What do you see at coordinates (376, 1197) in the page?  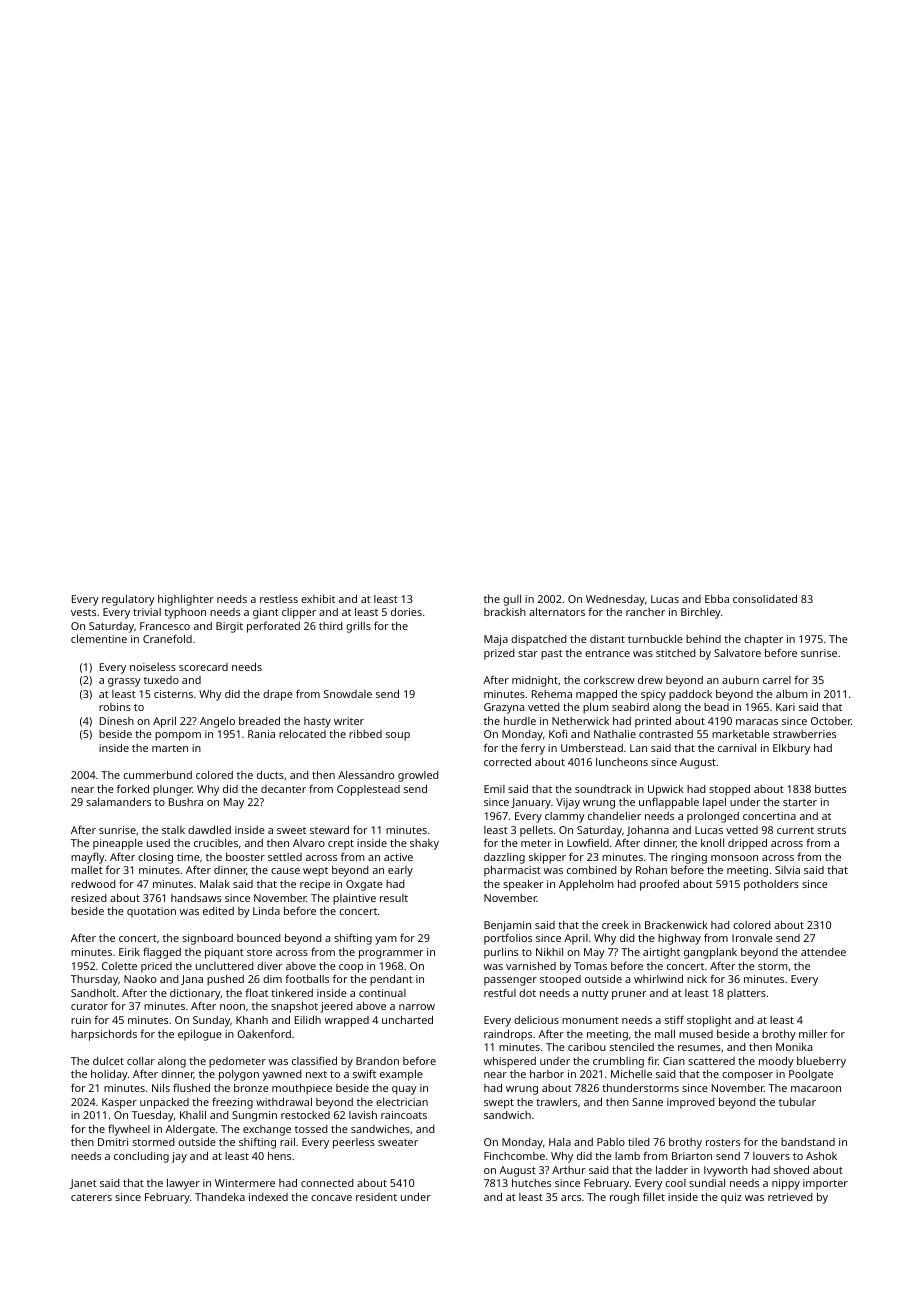 I see `resident` at bounding box center [376, 1197].
